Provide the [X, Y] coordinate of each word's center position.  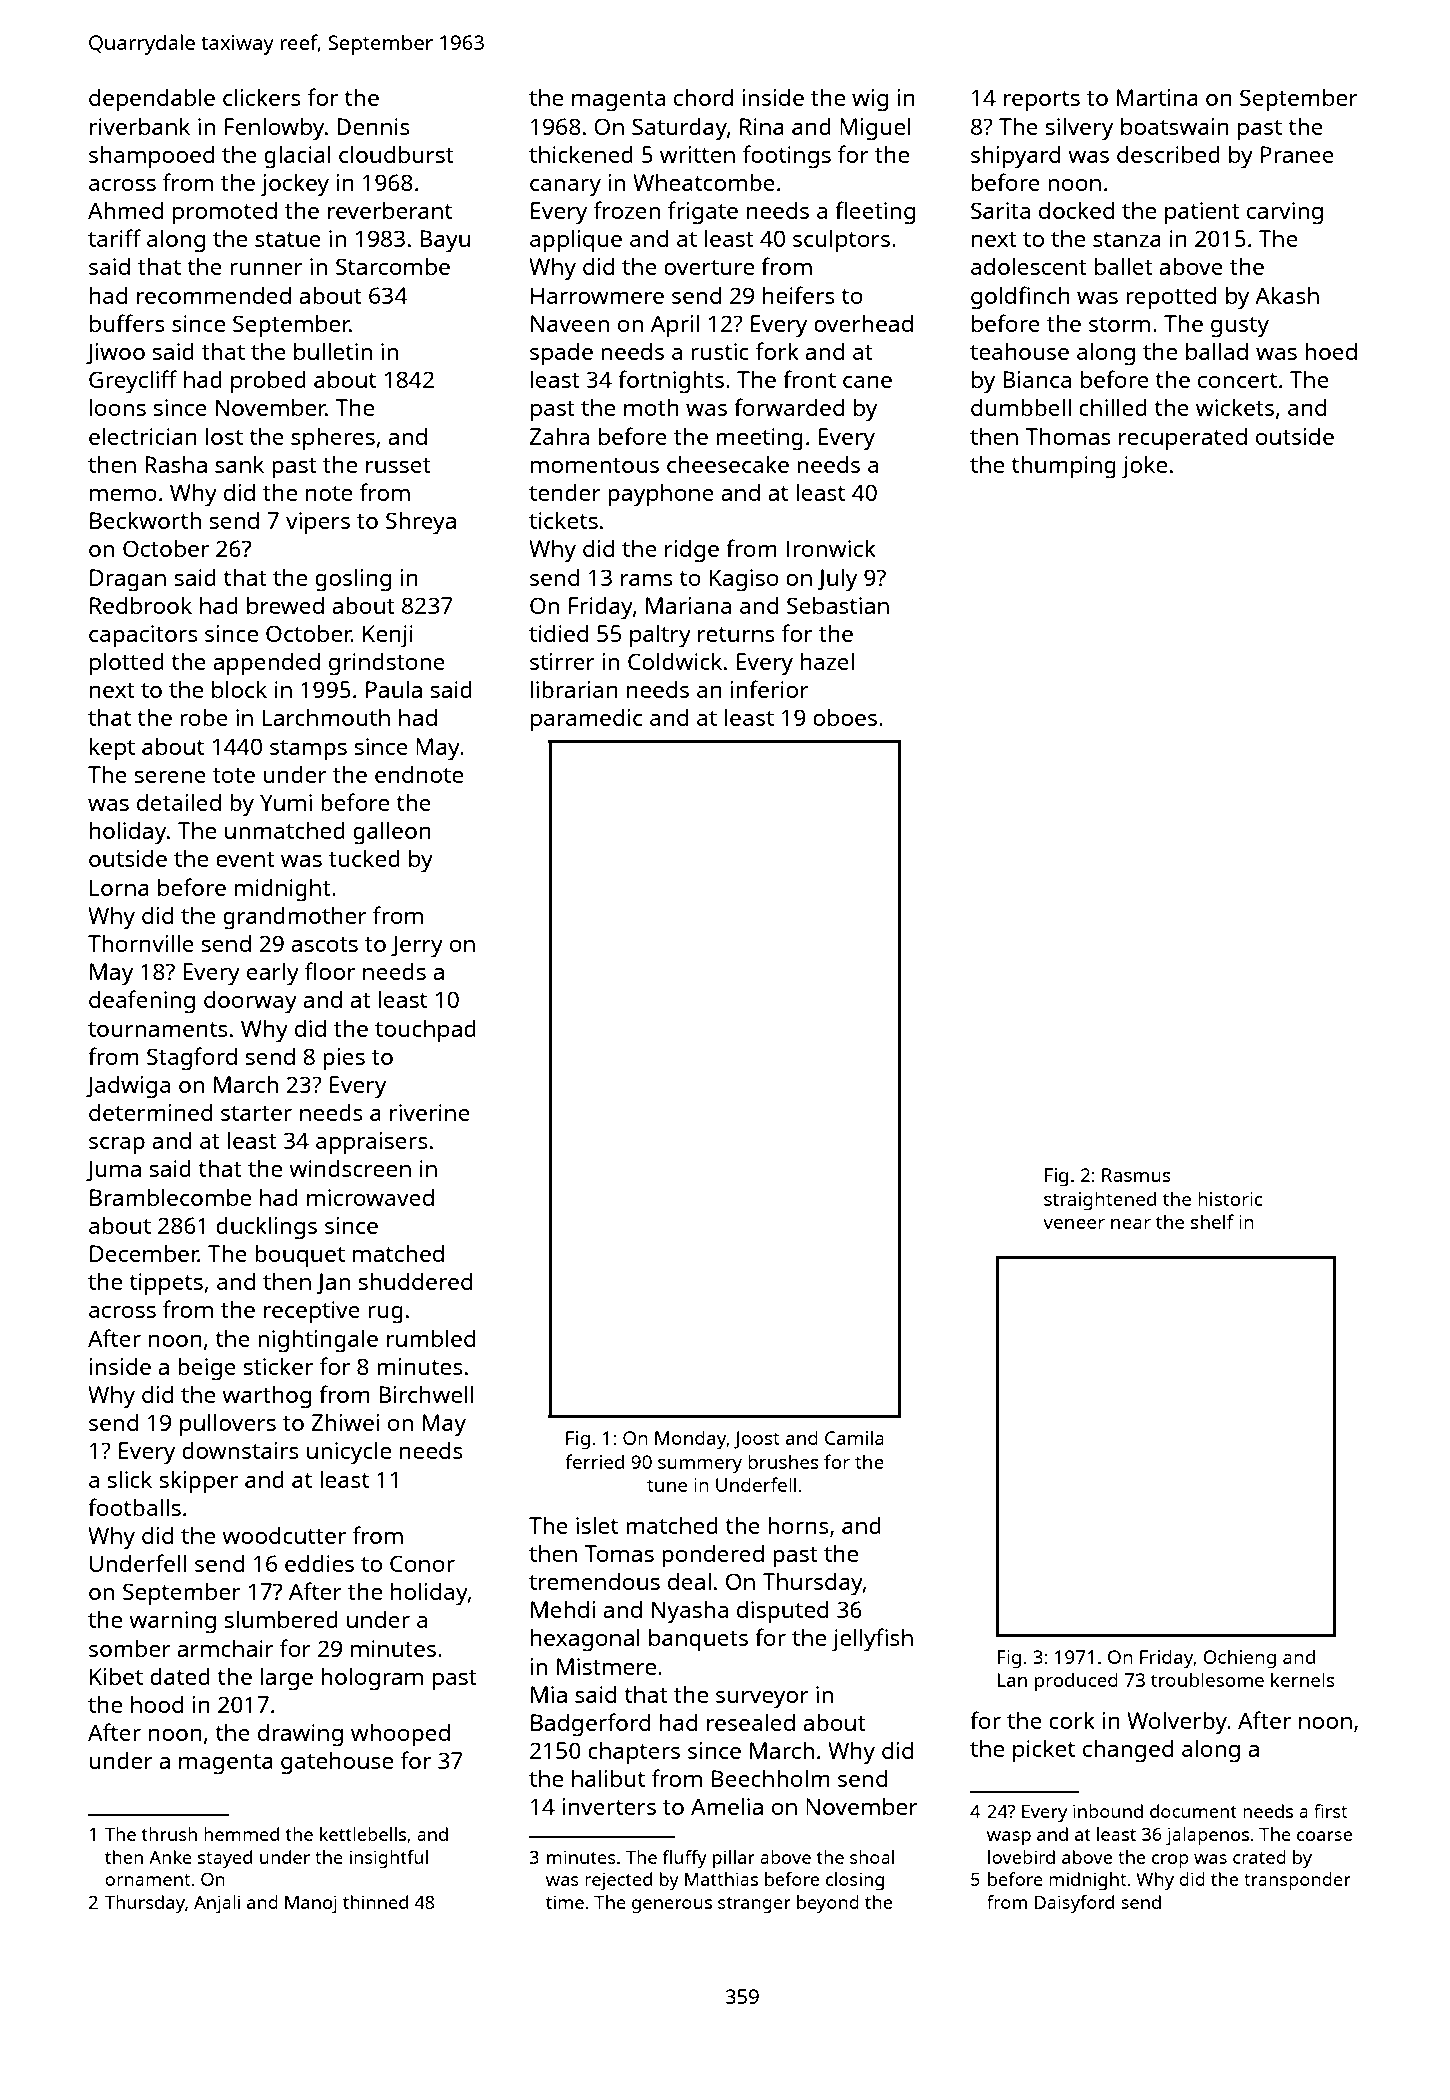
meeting [759, 439]
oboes [845, 717]
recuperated [1183, 439]
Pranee [1297, 154]
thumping [1063, 467]
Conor [422, 1563]
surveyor [762, 1700]
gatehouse [337, 1763]
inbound [1108, 1811]
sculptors [841, 241]
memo [123, 495]
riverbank [140, 126]
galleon [392, 833]
